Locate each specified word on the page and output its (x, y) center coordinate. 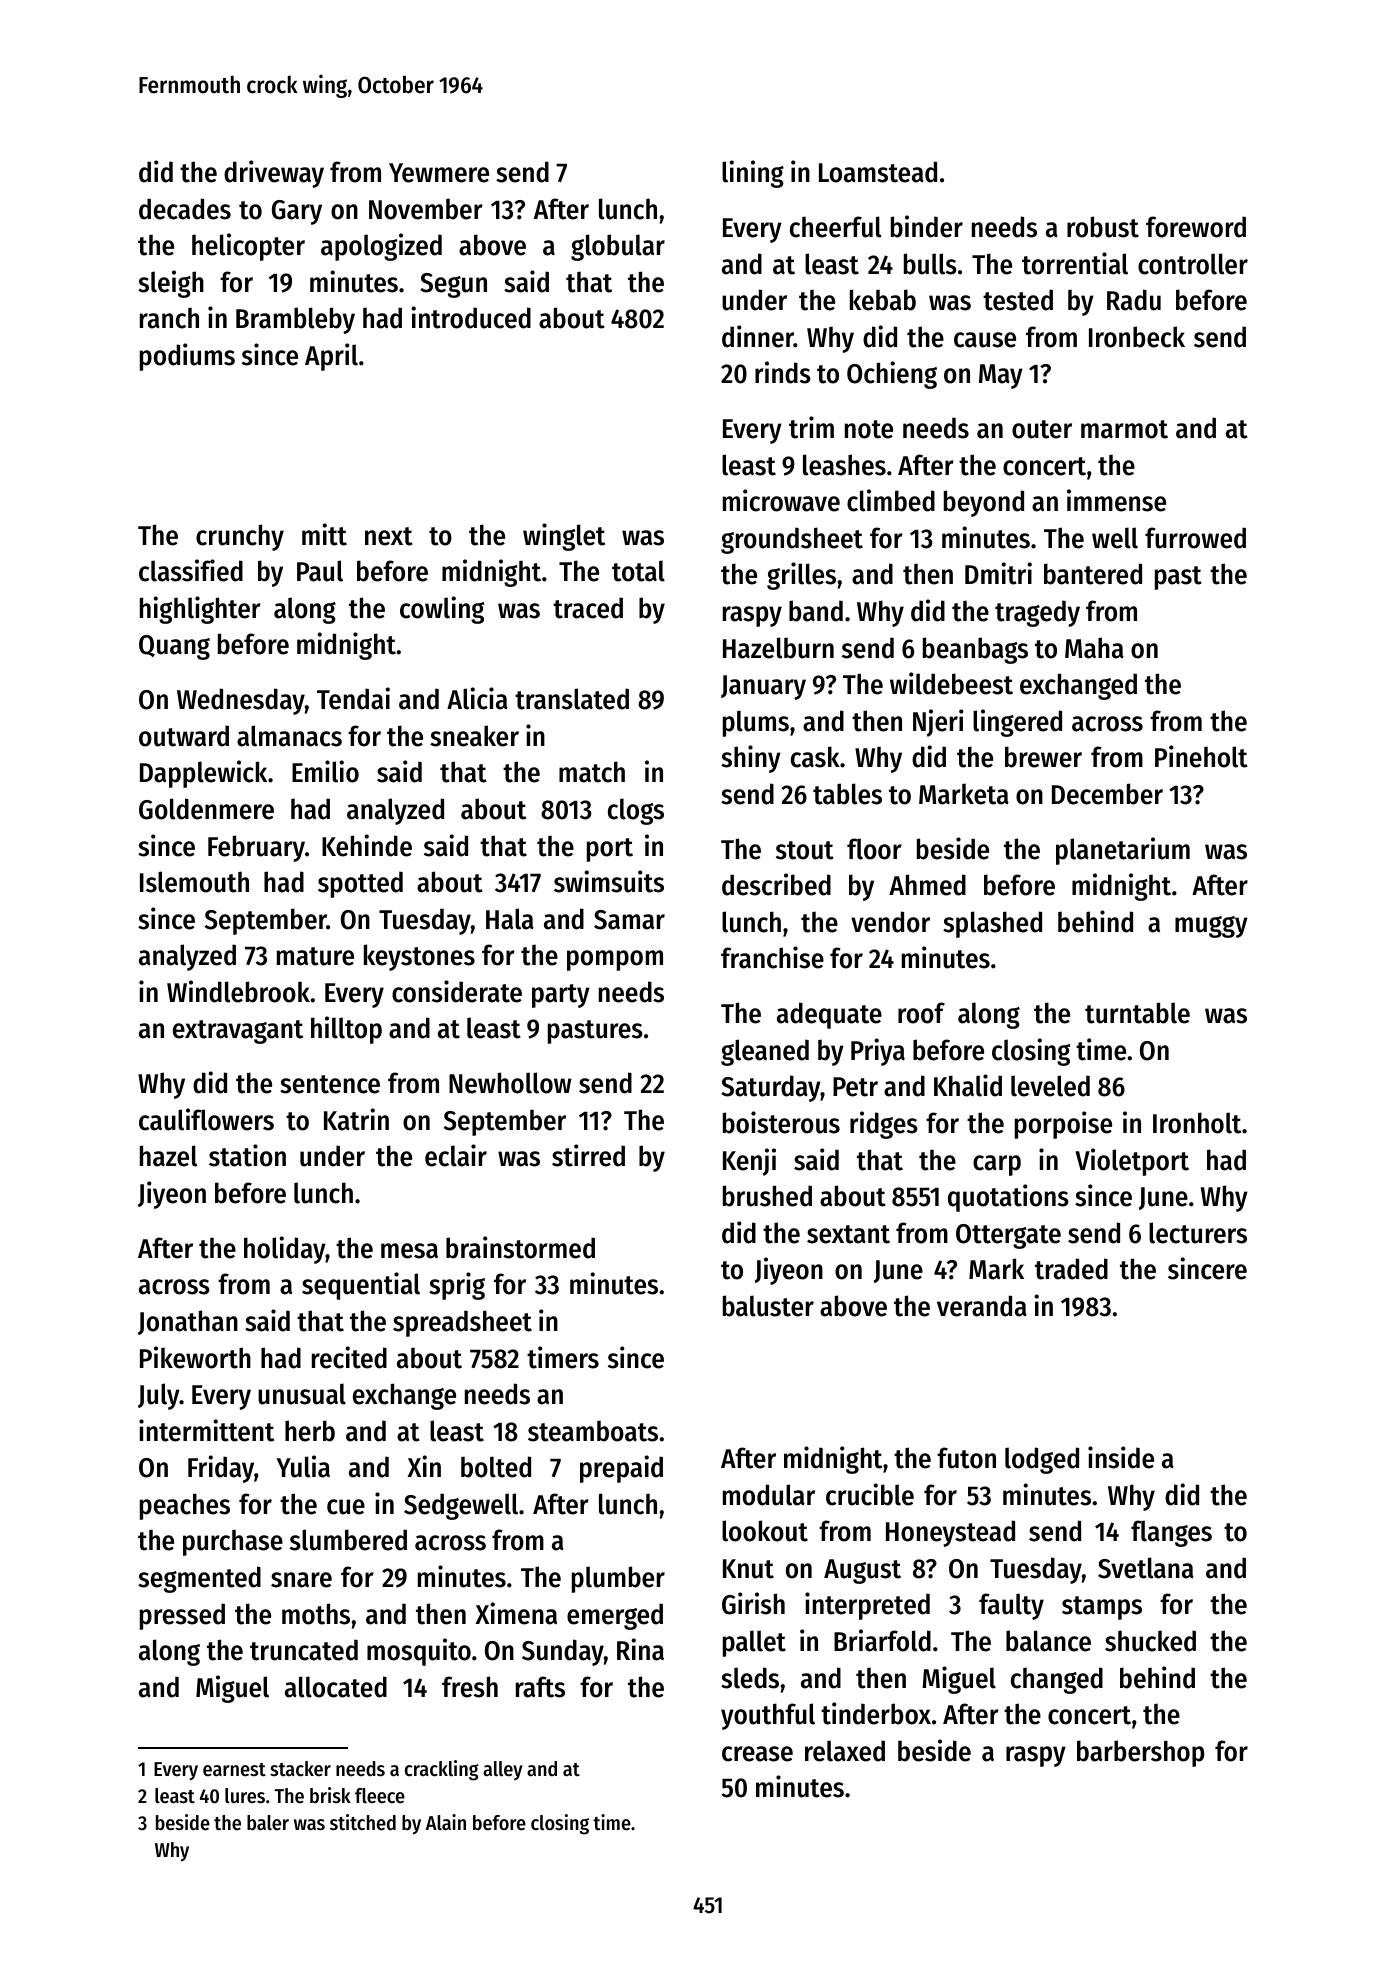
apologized (381, 247)
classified (191, 570)
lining (753, 174)
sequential (361, 1286)
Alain (446, 1822)
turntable (1137, 1013)
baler (268, 1823)
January (763, 687)
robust (1103, 227)
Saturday (771, 1088)
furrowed (1195, 538)
